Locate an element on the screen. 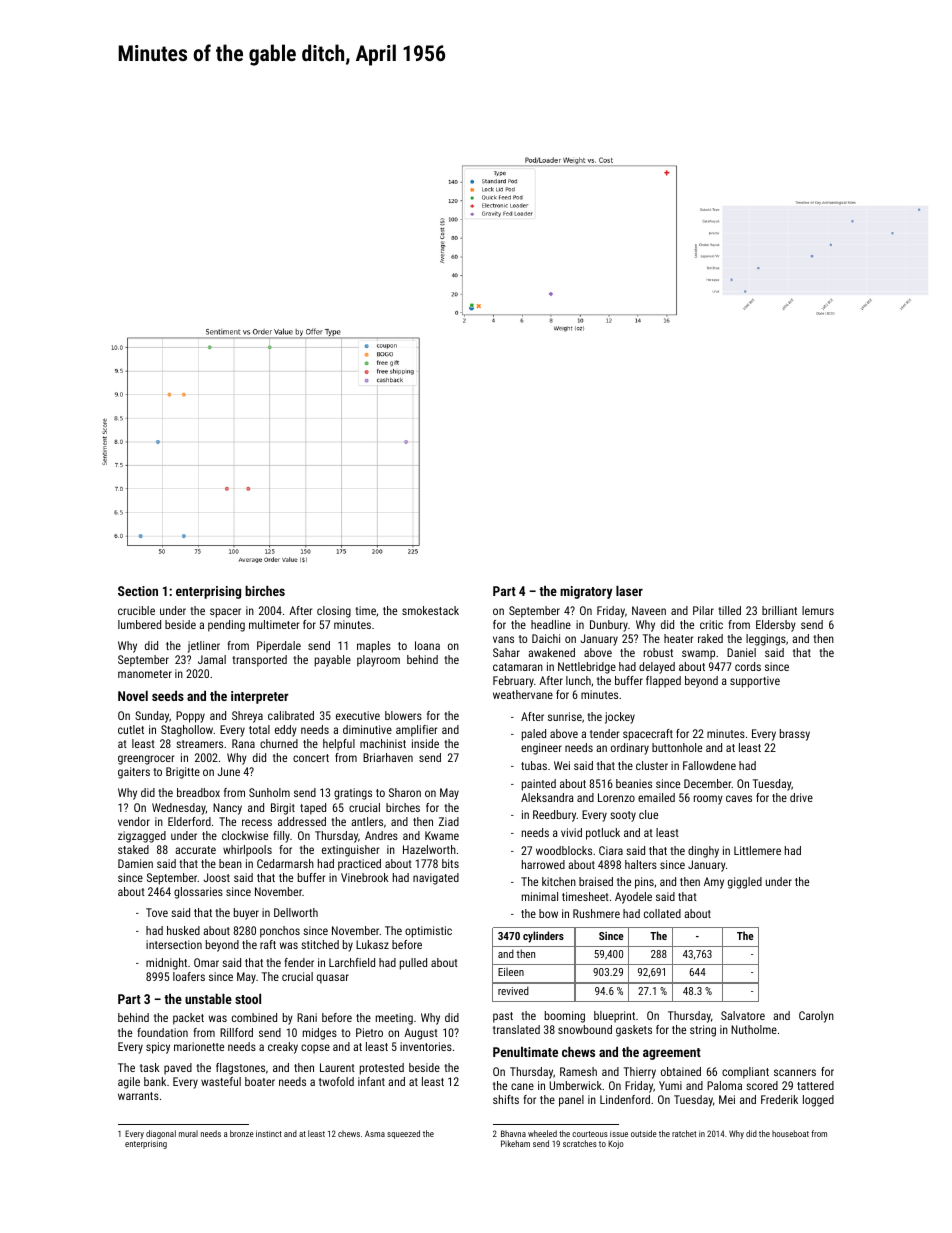 This screenshot has width=952, height=1233. manometer is located at coordinates (145, 674).
